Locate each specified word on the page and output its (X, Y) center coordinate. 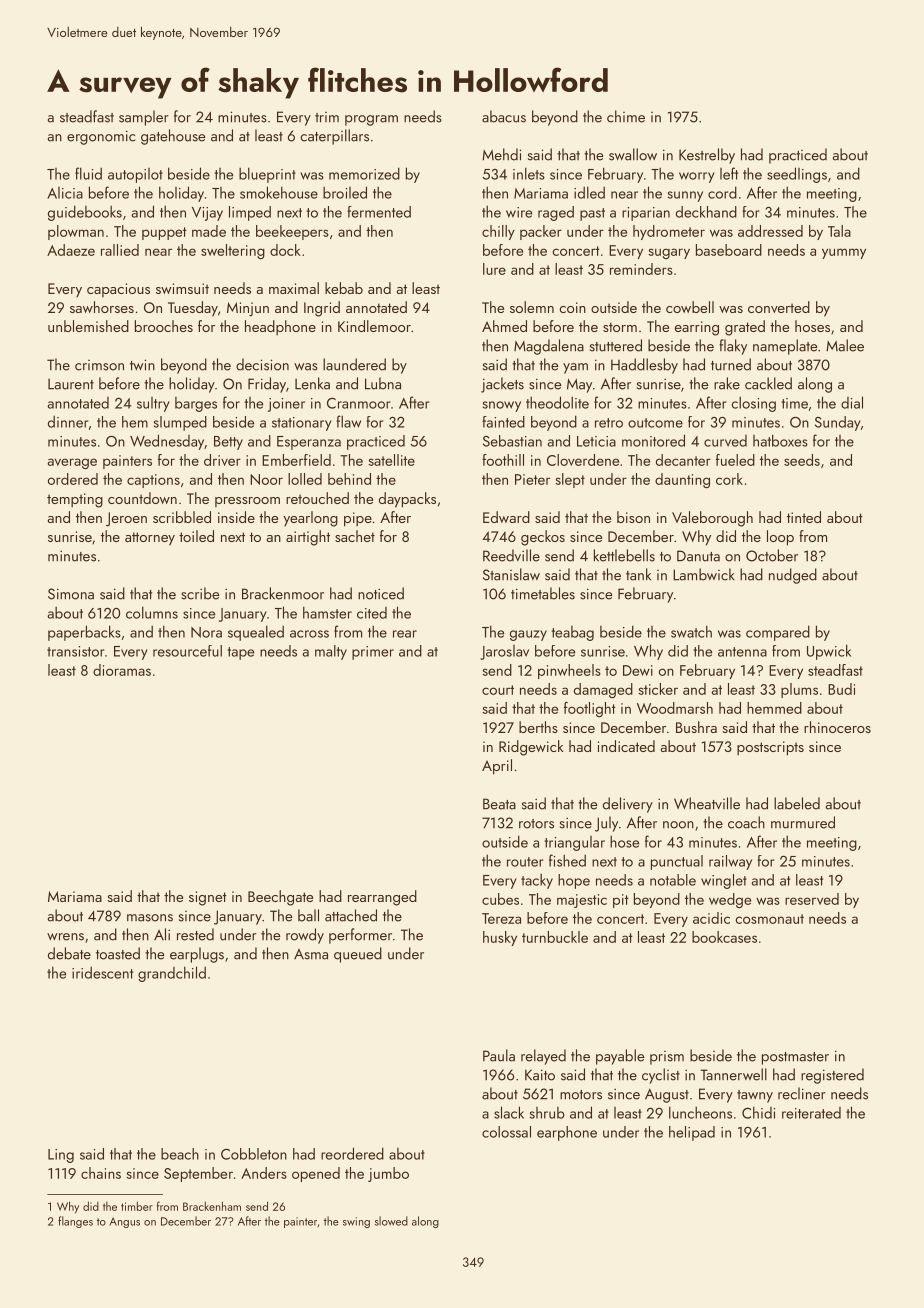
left (729, 173)
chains (101, 1173)
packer (541, 232)
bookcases (724, 937)
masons (150, 918)
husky (500, 938)
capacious (118, 290)
